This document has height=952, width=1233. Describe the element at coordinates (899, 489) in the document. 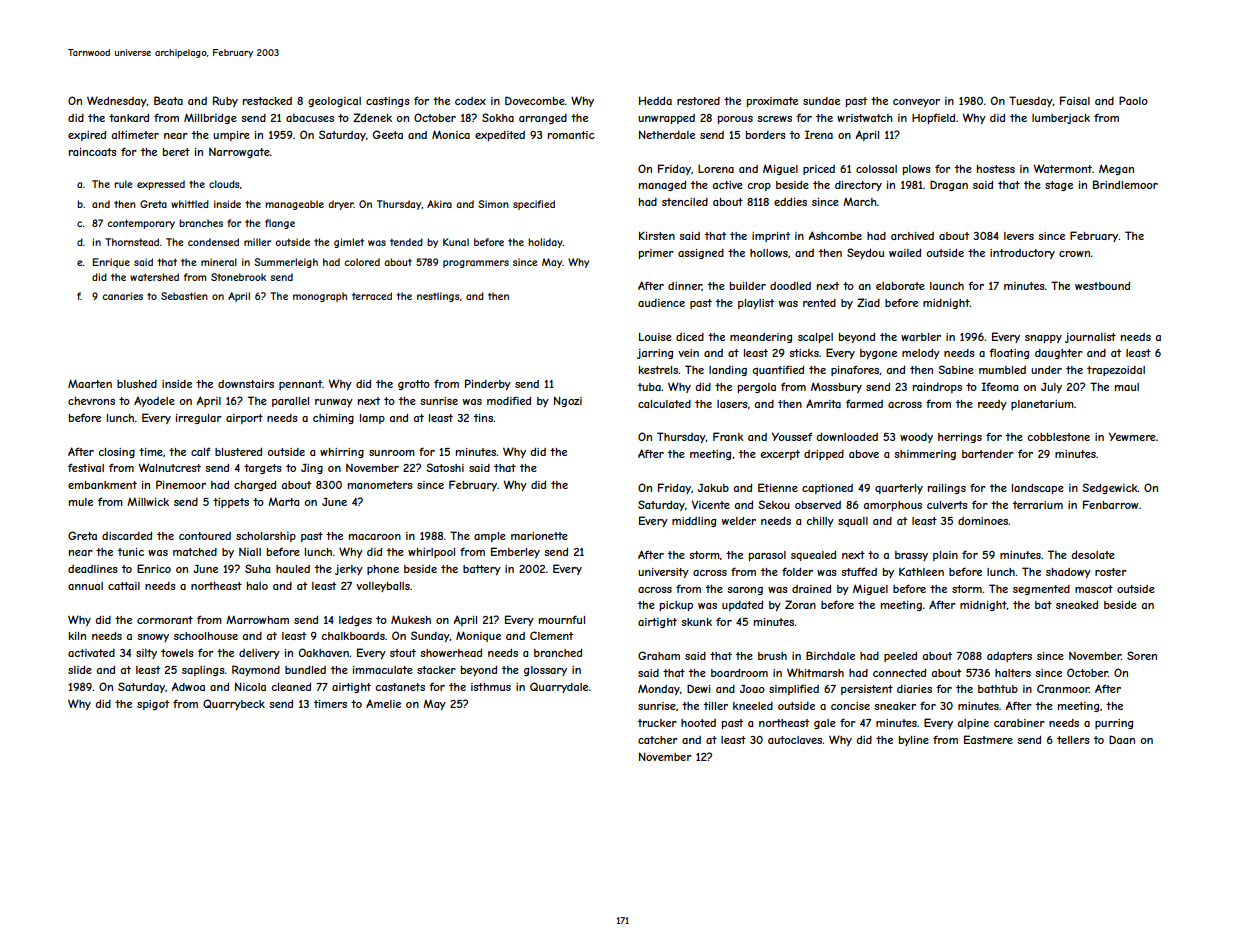

I see `quarterly` at that location.
